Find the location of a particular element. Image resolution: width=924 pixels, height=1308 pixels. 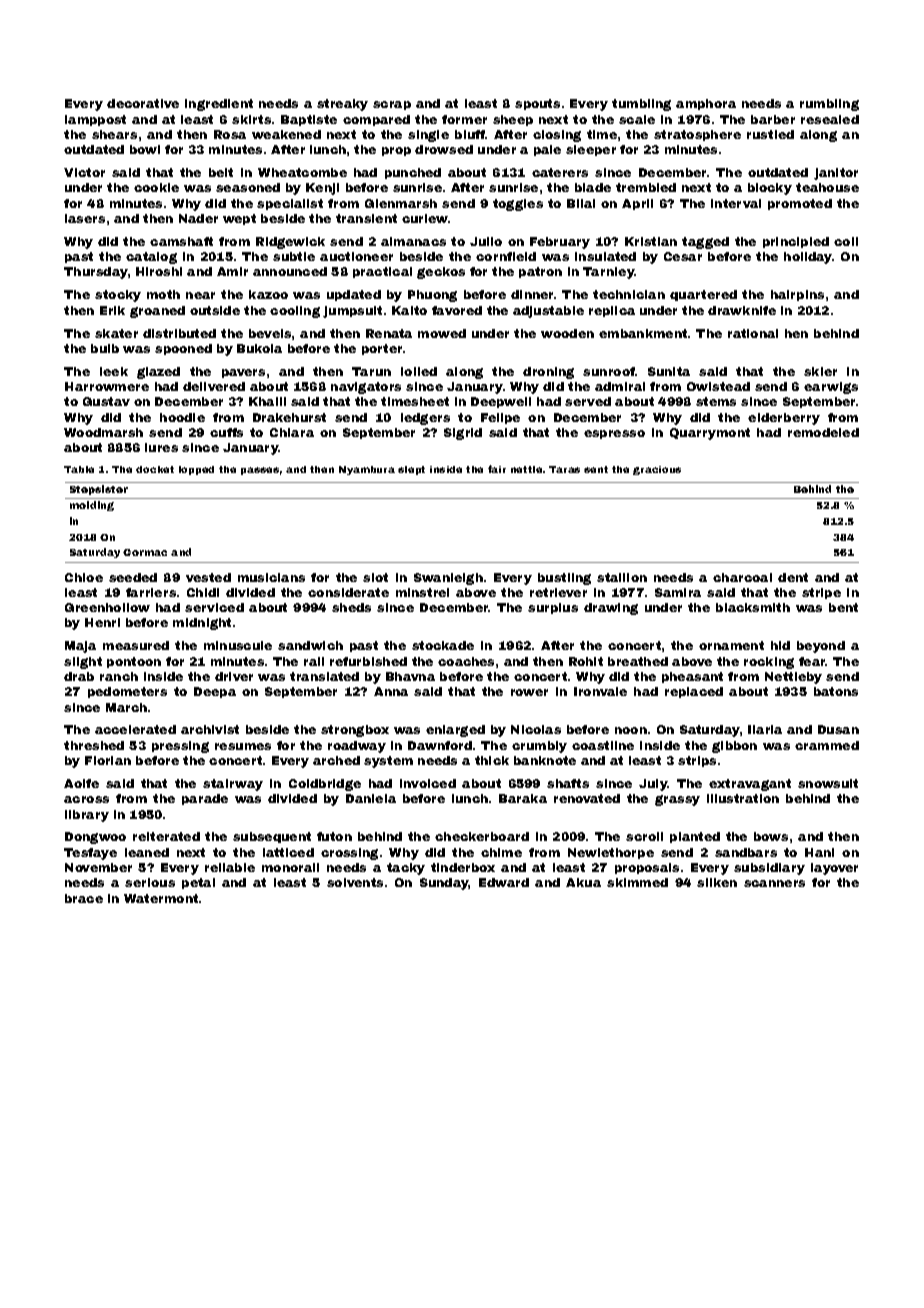

Watermont is located at coordinates (161, 898).
